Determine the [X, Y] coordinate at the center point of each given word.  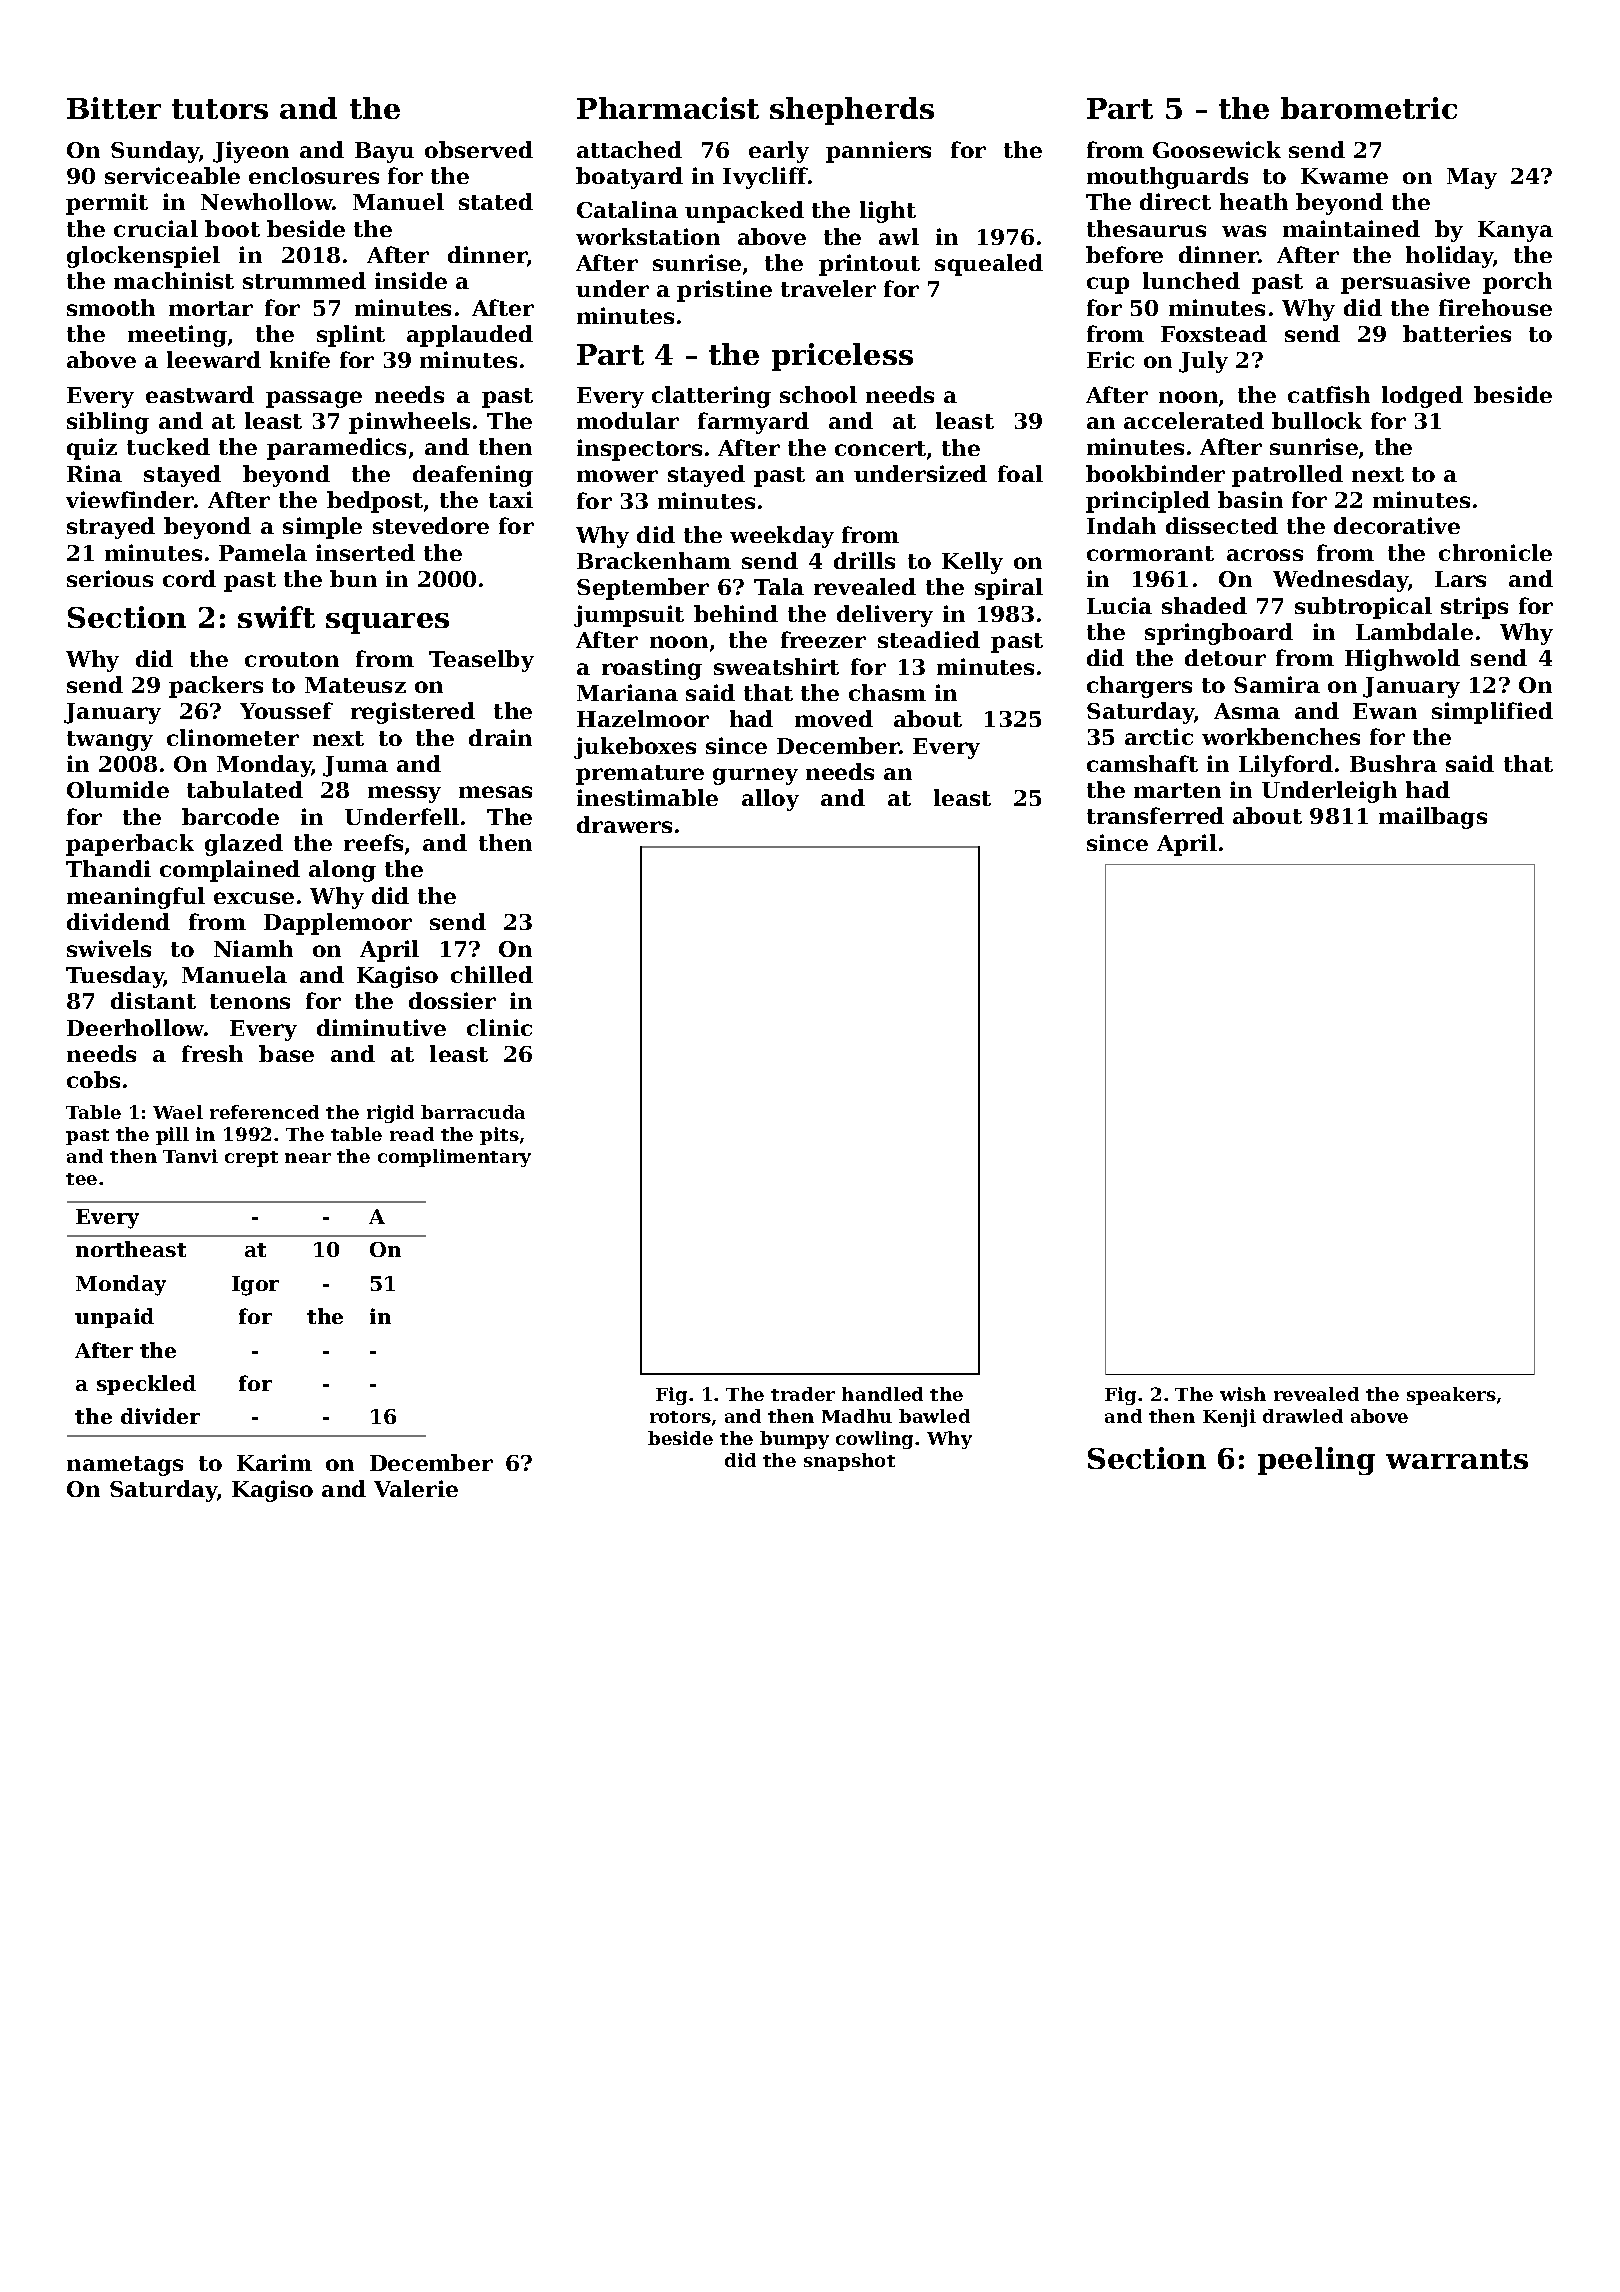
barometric [1369, 108]
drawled [1303, 1416]
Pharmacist [668, 108]
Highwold [1402, 660]
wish [1243, 1394]
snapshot [849, 1462]
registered [413, 713]
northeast [131, 1249]
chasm [887, 692]
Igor [255, 1286]
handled [882, 1394]
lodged [1422, 397]
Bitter [114, 108]
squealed [989, 265]
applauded [470, 336]
